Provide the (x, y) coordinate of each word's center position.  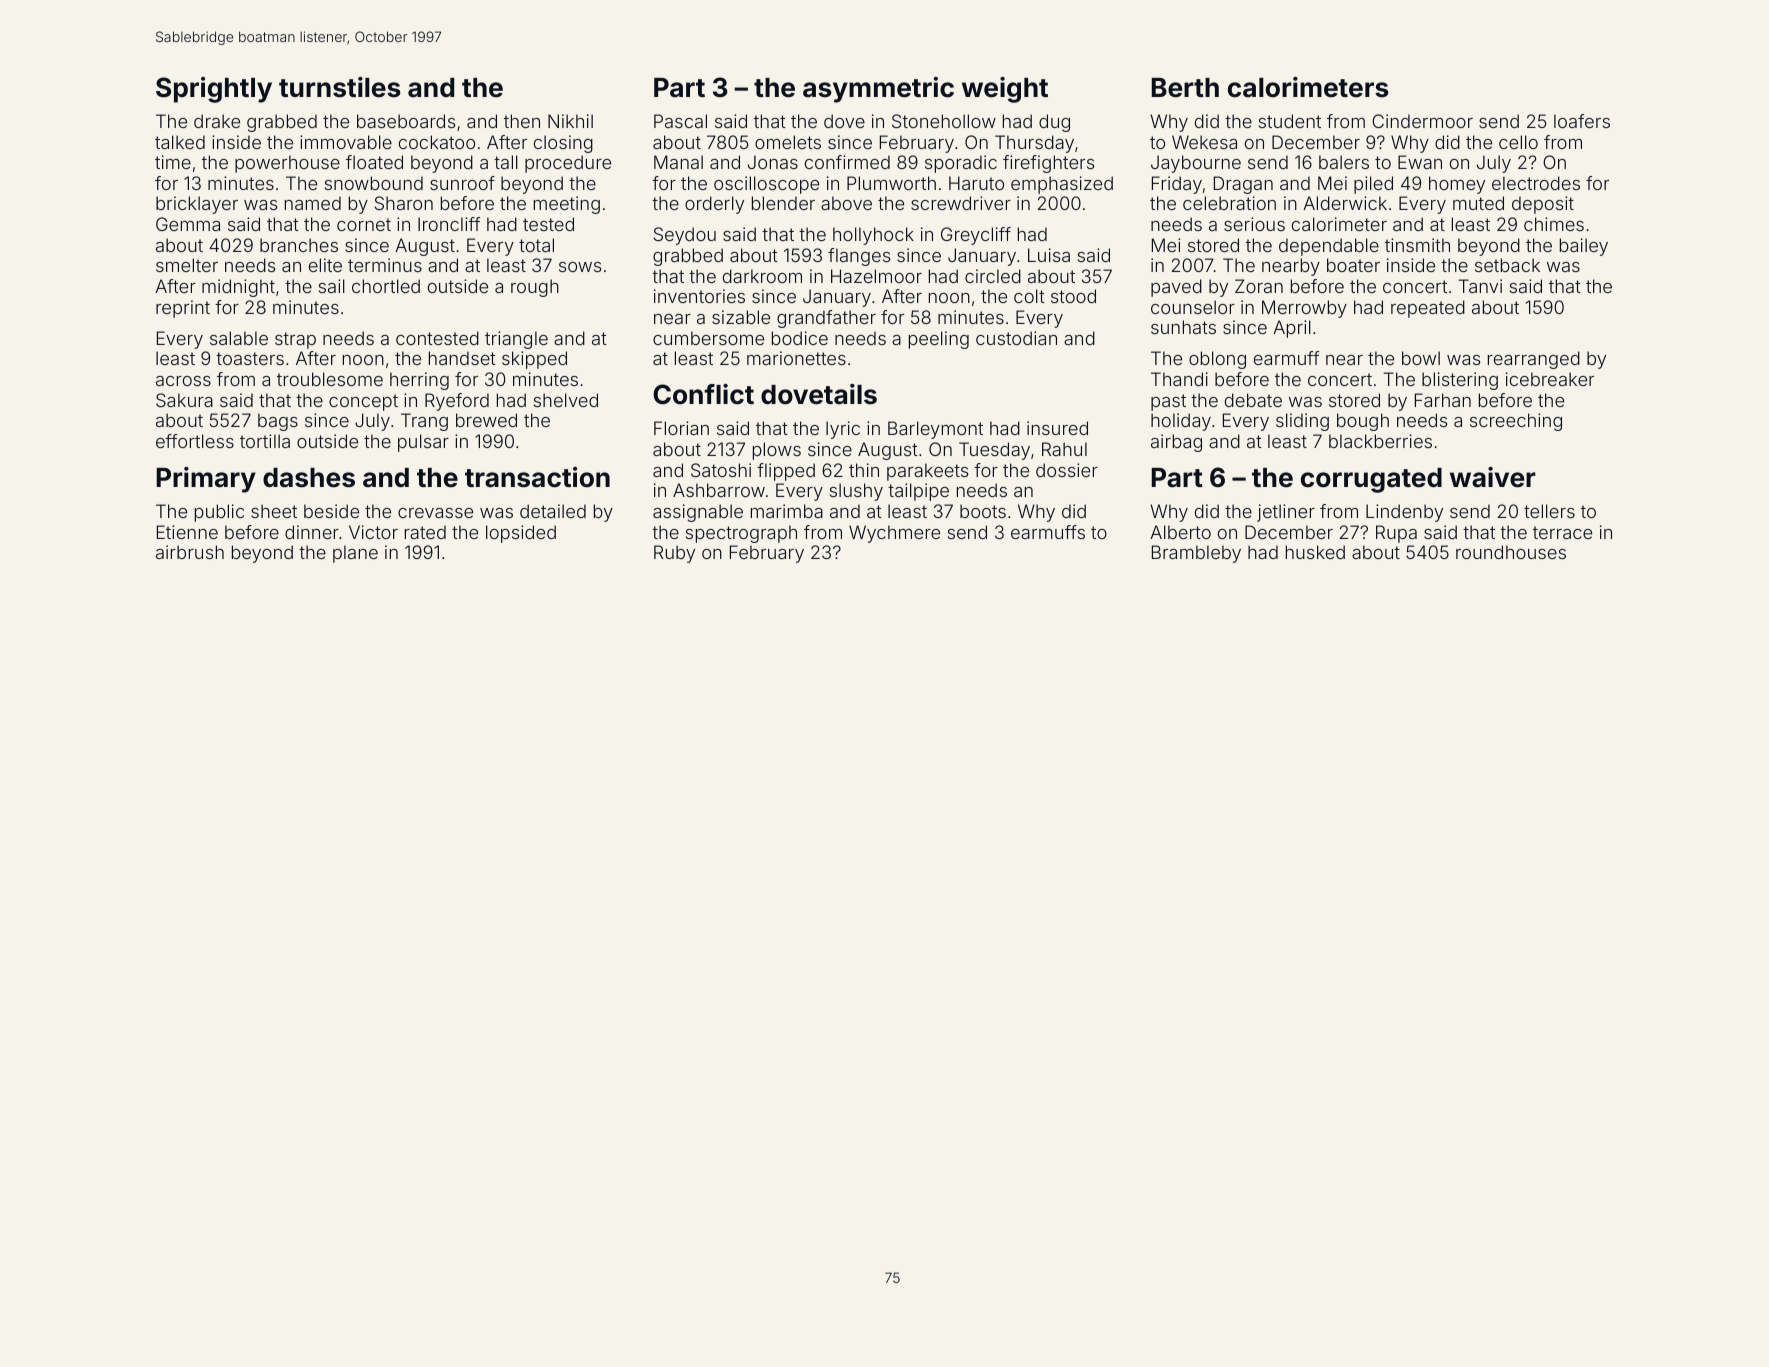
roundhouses (1511, 552)
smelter (187, 265)
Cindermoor (1422, 121)
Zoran (1259, 286)
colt (1029, 296)
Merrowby (1304, 309)
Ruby (674, 554)
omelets (788, 142)
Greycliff (976, 236)
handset (462, 358)
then (522, 121)
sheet (274, 511)
